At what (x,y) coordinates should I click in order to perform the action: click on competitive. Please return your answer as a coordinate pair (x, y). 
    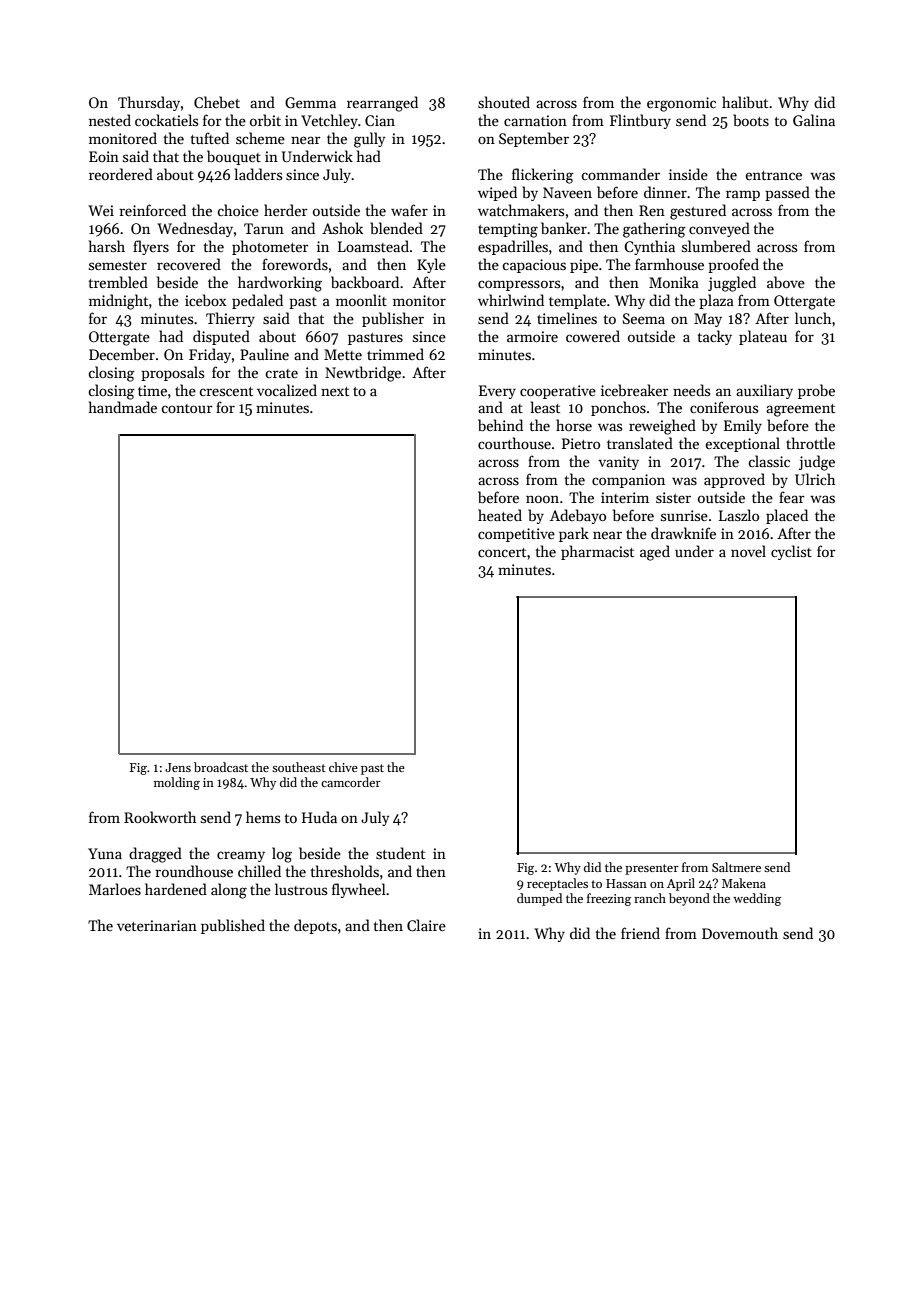
    Looking at the image, I should click on (516, 535).
